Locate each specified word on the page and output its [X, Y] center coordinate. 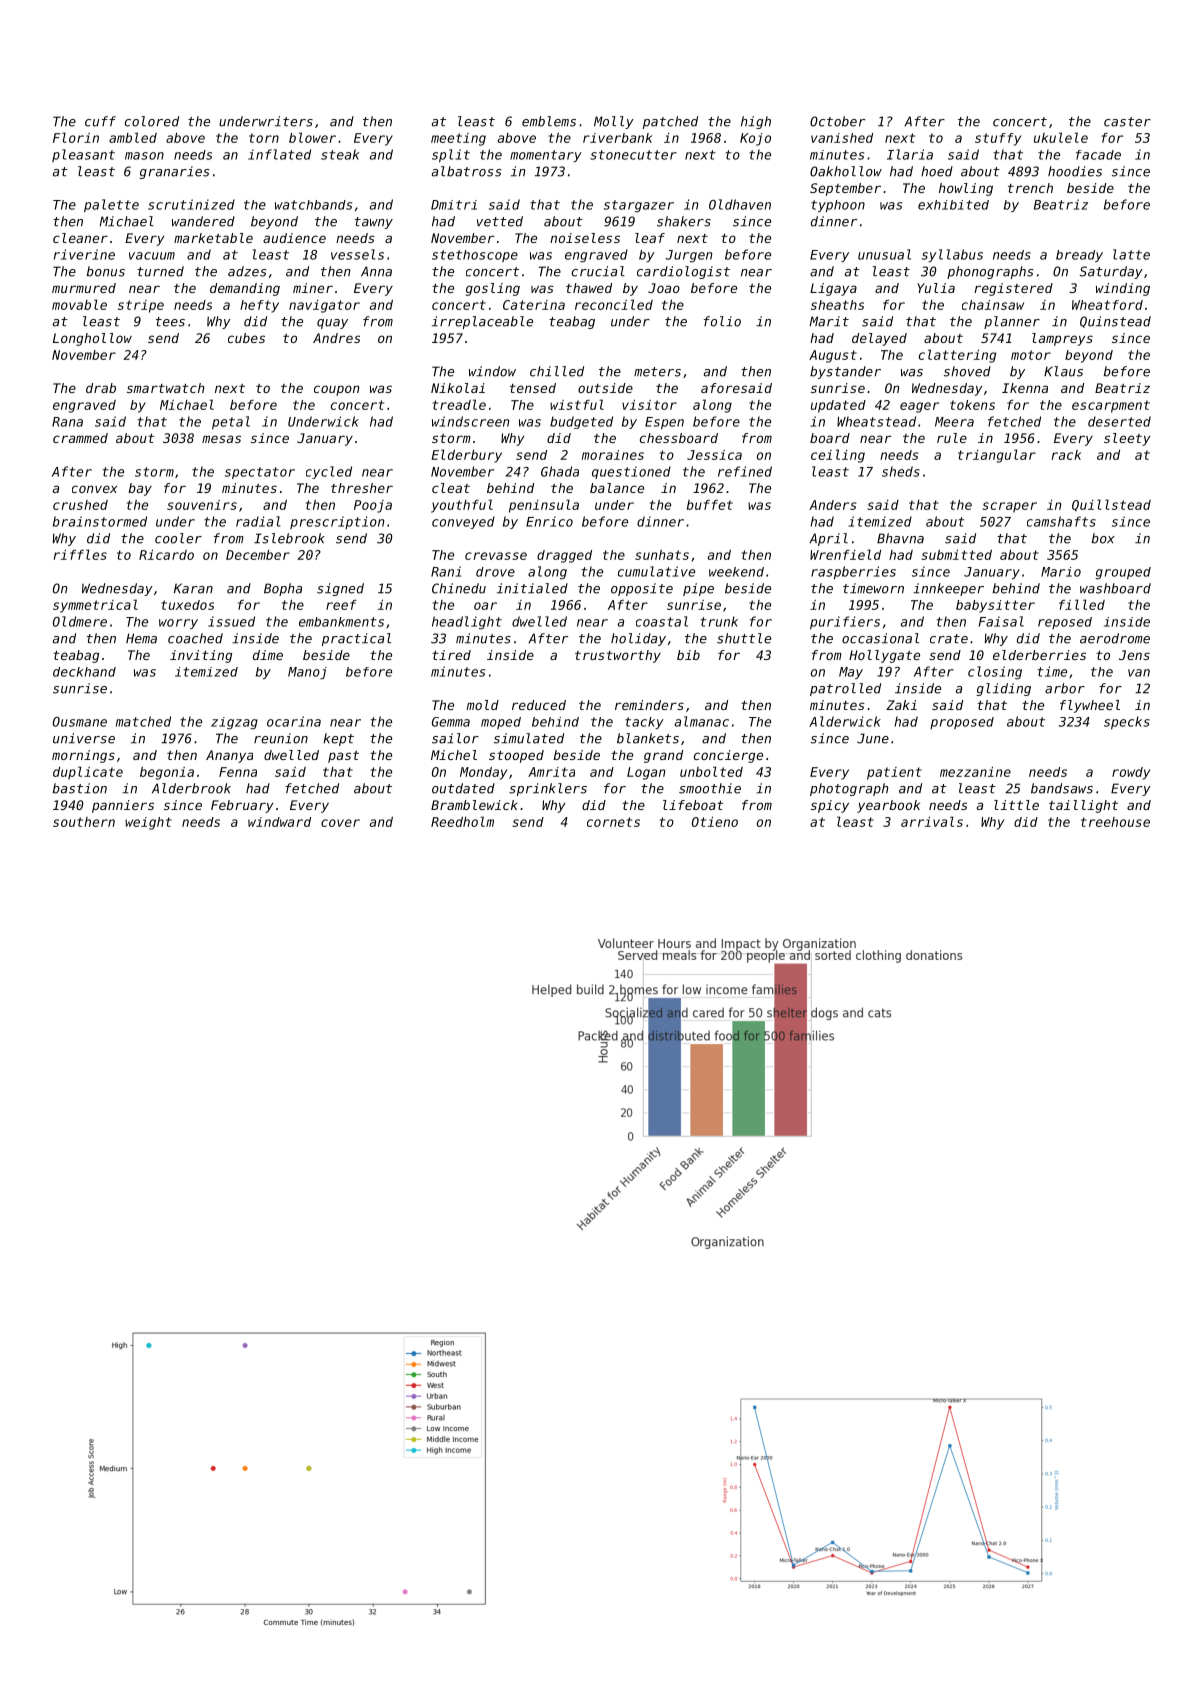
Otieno [715, 822]
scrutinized [191, 204]
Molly [614, 122]
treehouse [1115, 822]
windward [279, 822]
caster [1127, 122]
